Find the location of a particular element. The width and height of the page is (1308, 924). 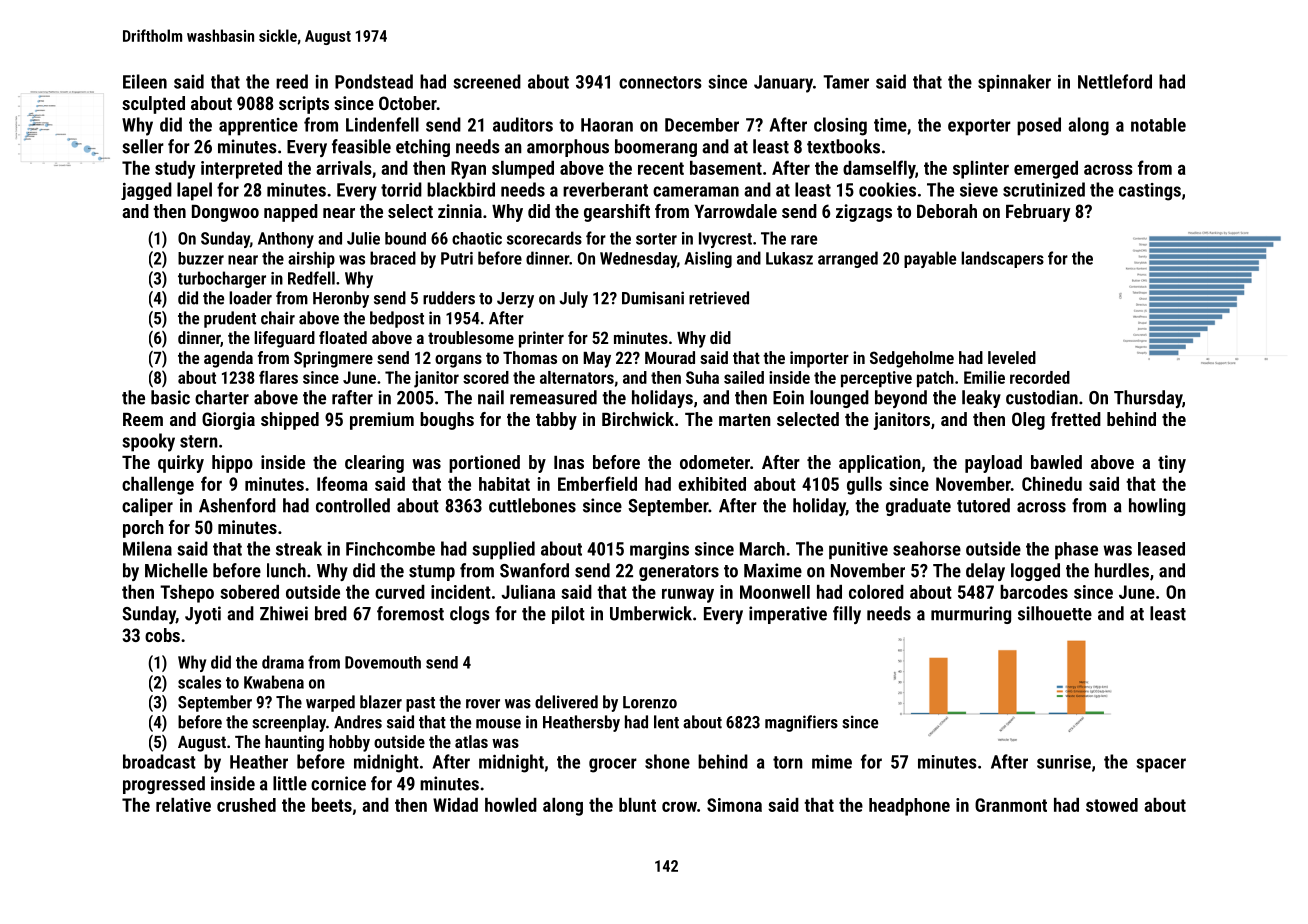

atlas is located at coordinates (471, 741).
